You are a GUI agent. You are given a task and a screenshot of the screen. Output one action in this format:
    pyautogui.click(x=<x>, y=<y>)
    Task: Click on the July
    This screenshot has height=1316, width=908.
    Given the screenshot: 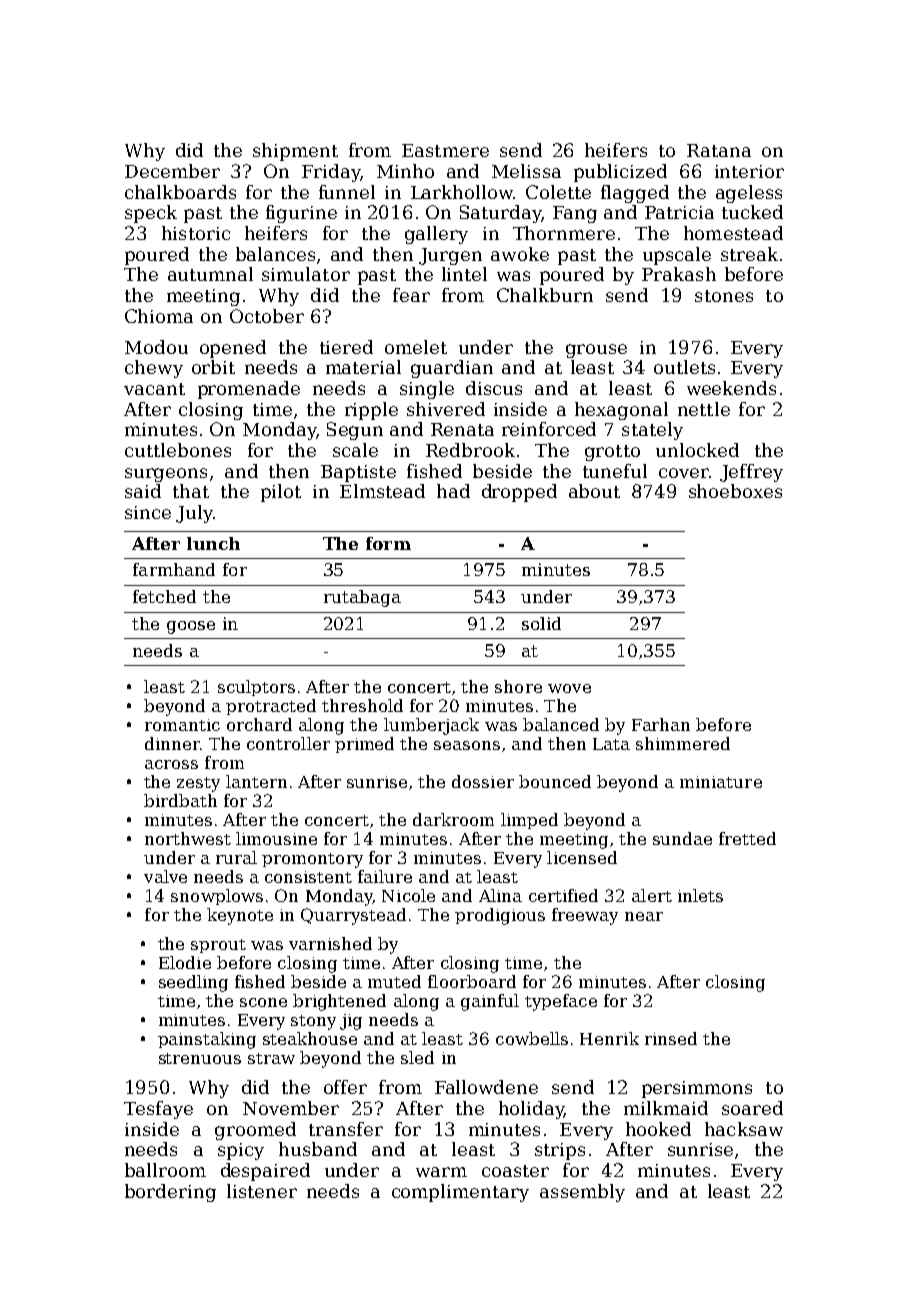 What is the action you would take?
    pyautogui.click(x=194, y=514)
